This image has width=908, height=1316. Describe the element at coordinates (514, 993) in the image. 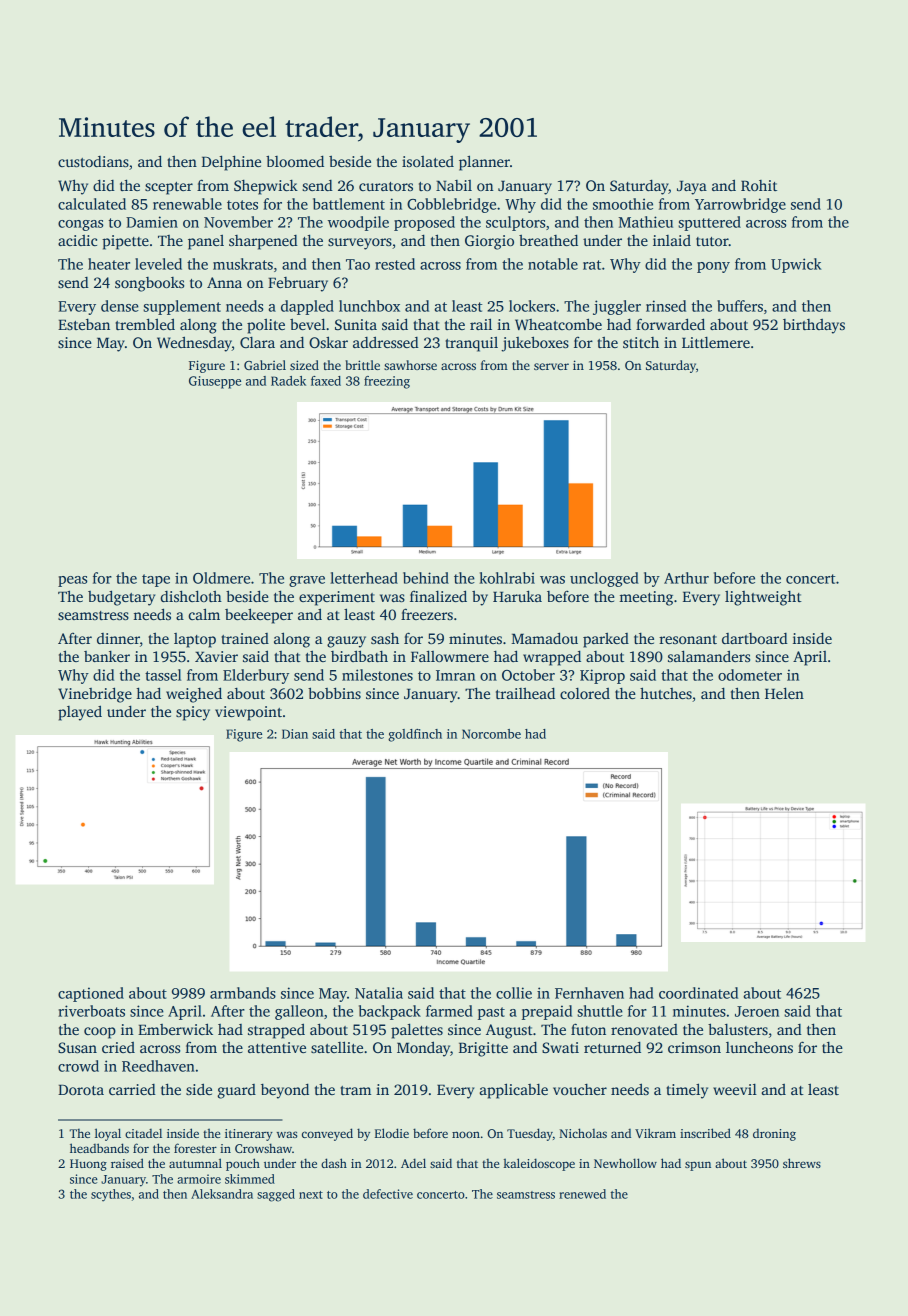

I see `collie` at that location.
